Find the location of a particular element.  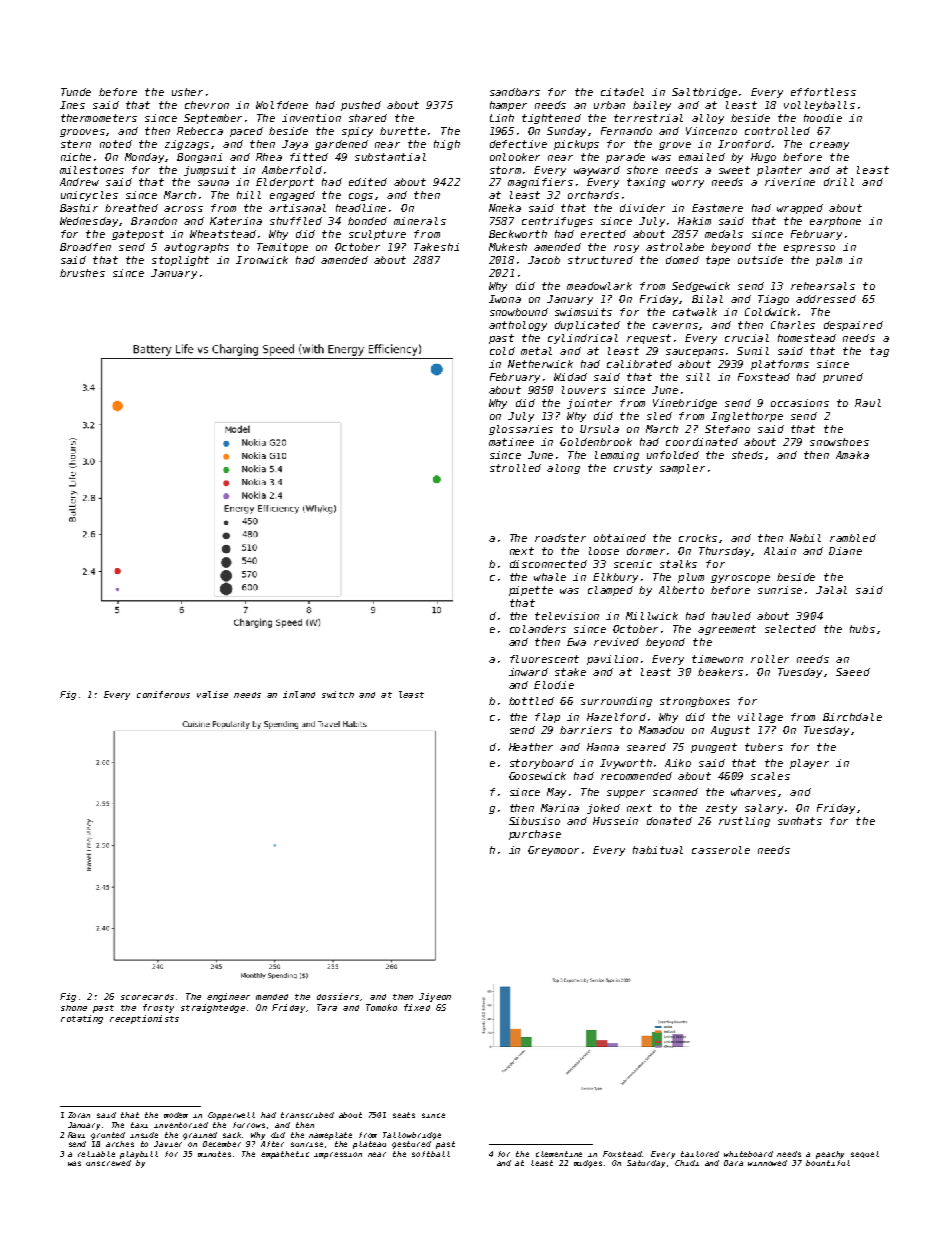

midges is located at coordinates (588, 1164).
